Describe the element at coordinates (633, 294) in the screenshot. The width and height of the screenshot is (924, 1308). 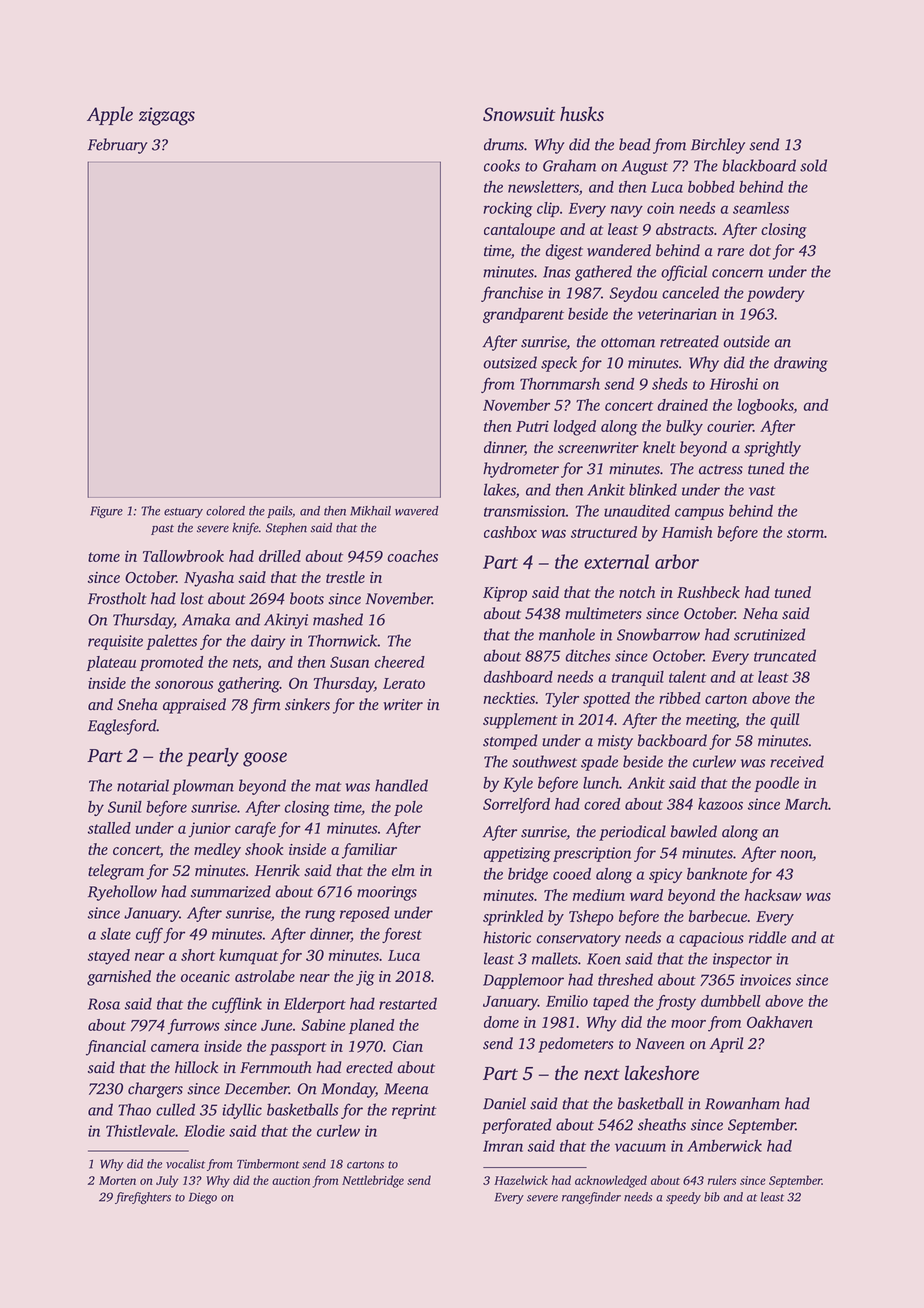
I see `Seydou` at that location.
